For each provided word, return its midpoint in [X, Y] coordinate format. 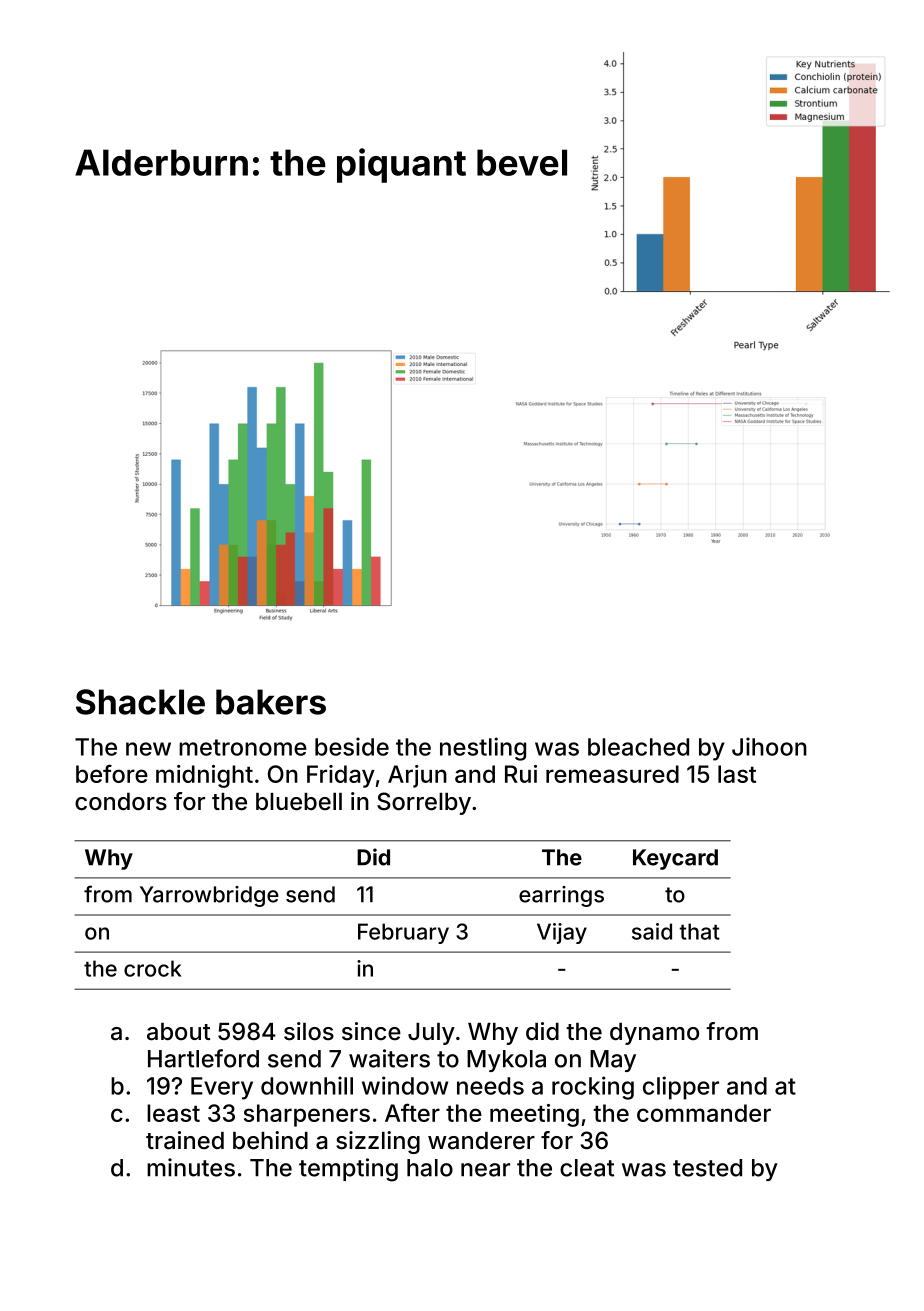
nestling [483, 749]
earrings [561, 896]
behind [270, 1140]
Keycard [675, 859]
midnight [204, 776]
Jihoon [769, 746]
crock [153, 968]
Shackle [140, 702]
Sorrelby [424, 803]
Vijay [562, 933]
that [699, 931]
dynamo [654, 1034]
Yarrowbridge [209, 896]
